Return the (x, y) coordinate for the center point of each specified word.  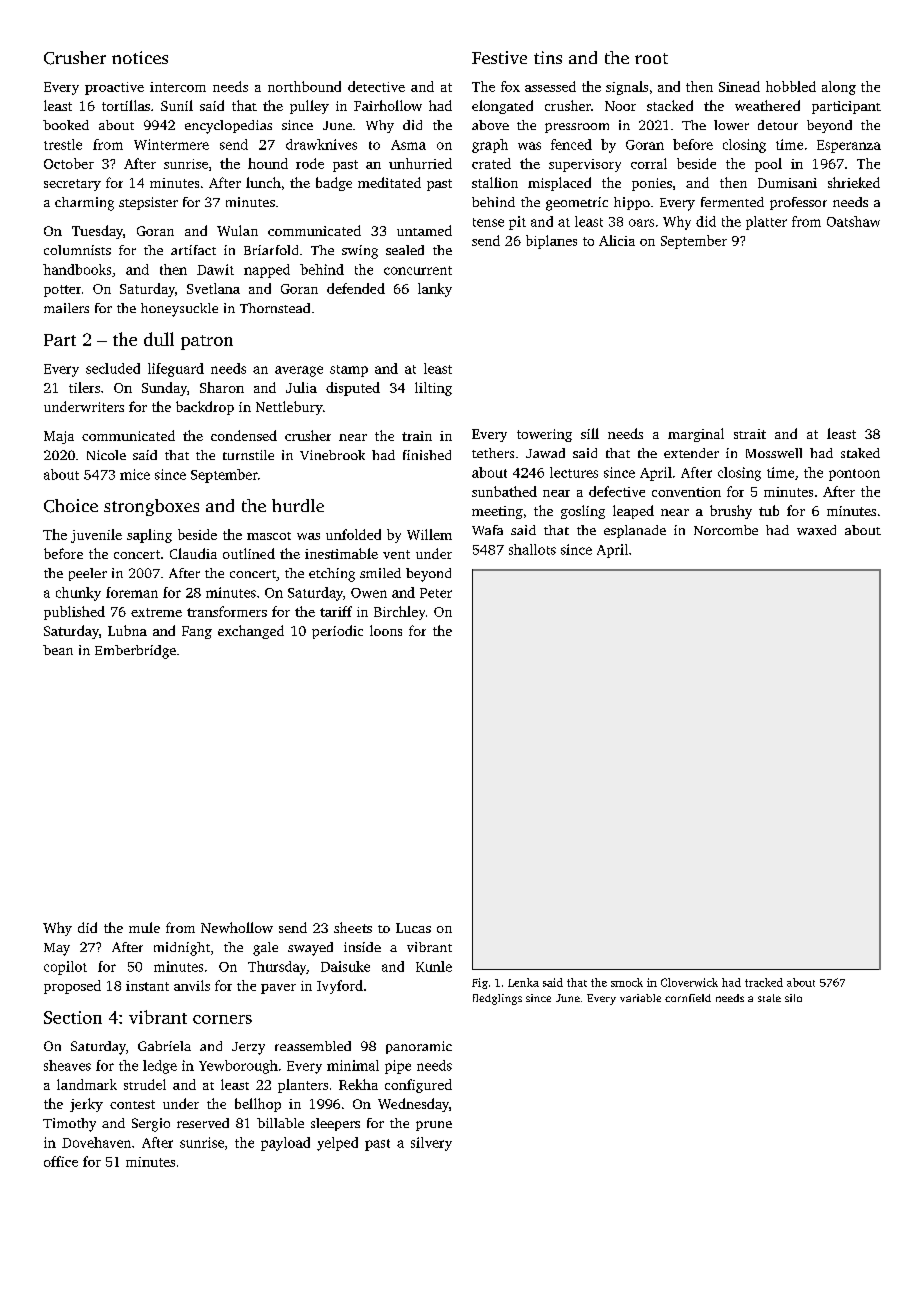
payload (285, 1144)
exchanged (251, 632)
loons (386, 630)
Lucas (413, 928)
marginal (696, 435)
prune (434, 1126)
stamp (349, 371)
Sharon (222, 387)
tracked (764, 982)
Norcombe (726, 530)
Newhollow (237, 927)
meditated (389, 182)
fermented (732, 202)
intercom (178, 87)
